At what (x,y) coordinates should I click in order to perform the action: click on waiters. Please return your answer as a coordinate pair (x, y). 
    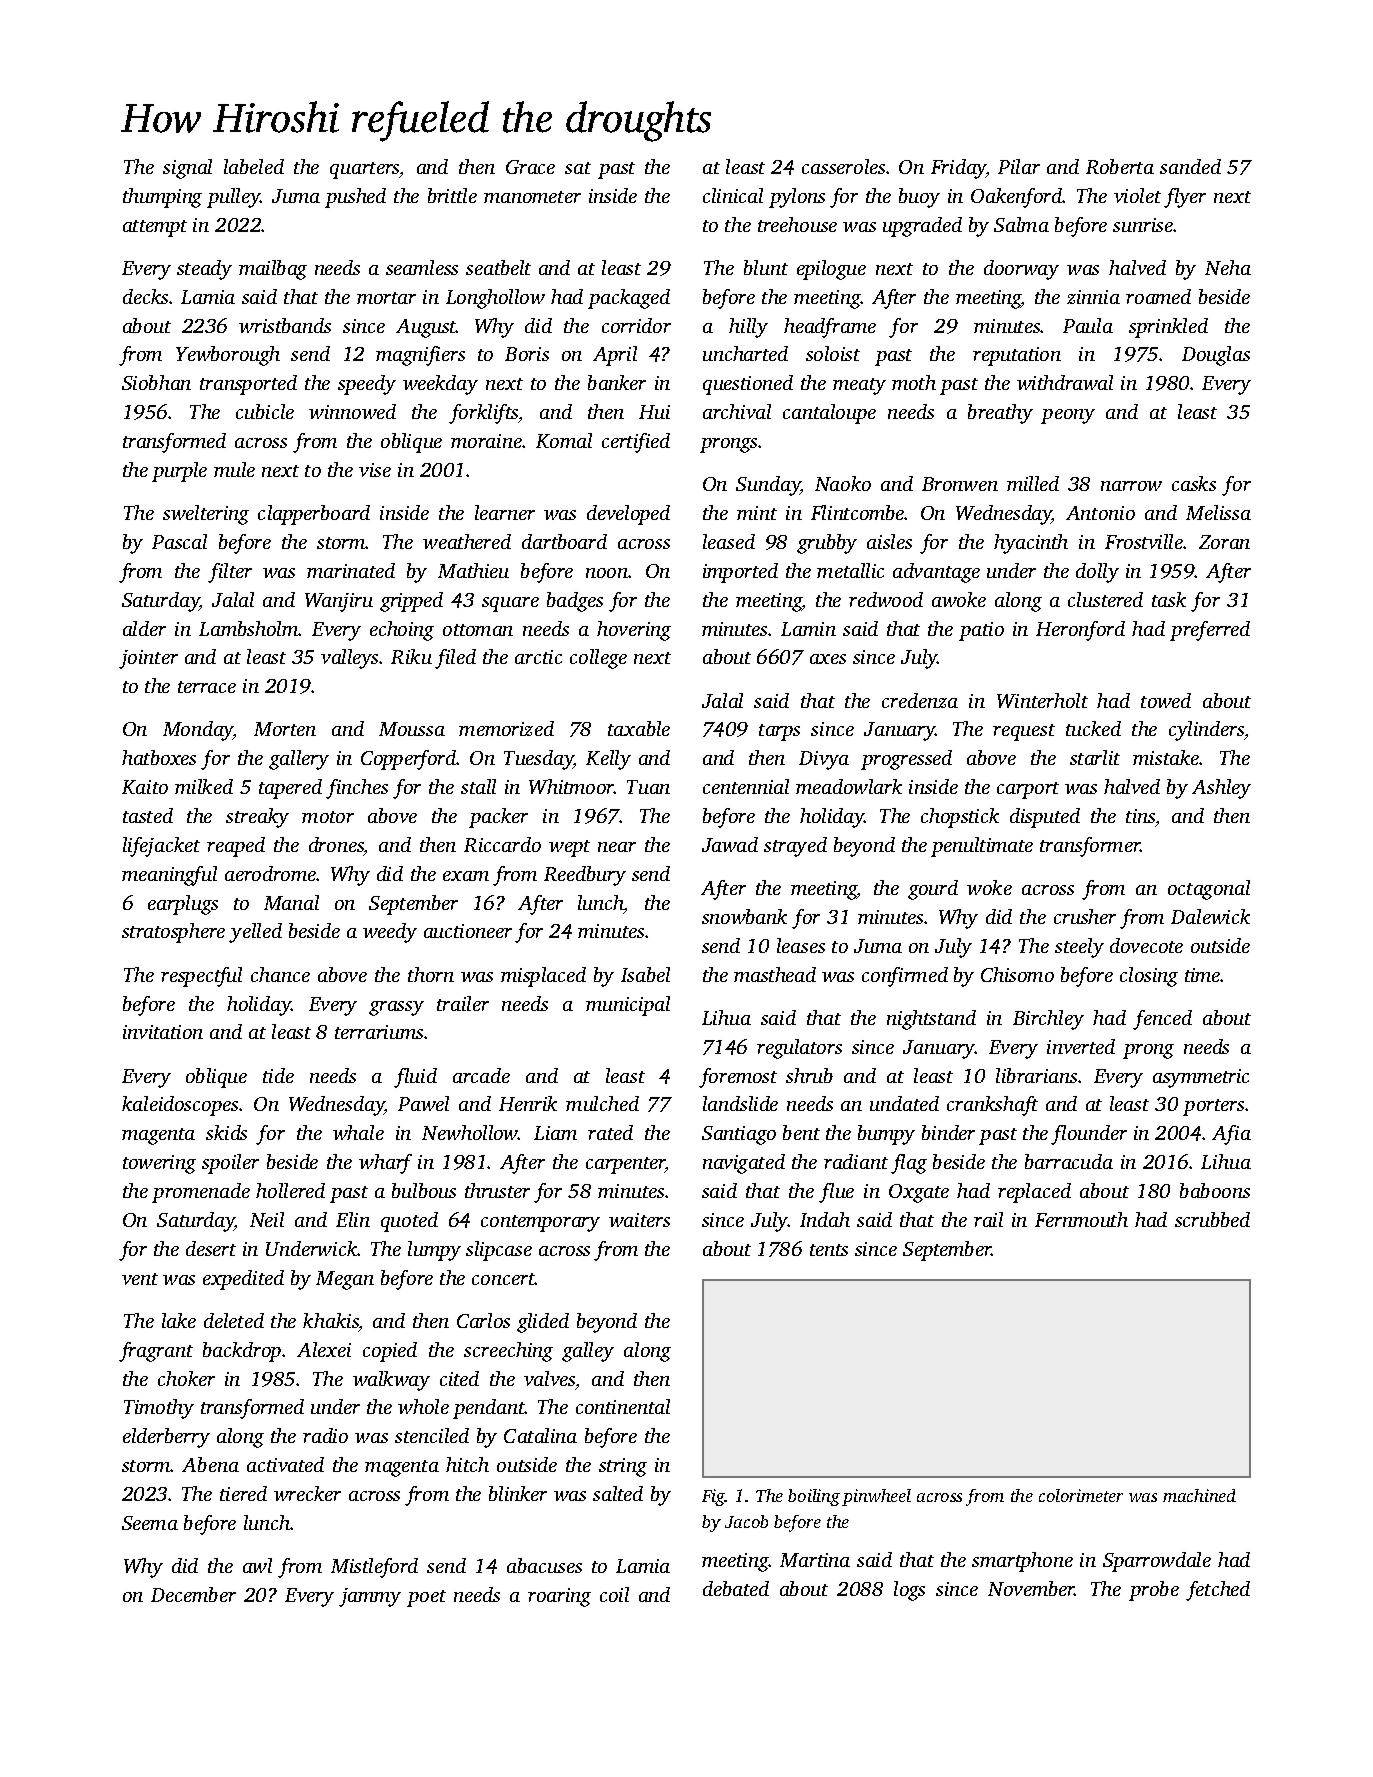
    Looking at the image, I should click on (639, 1220).
